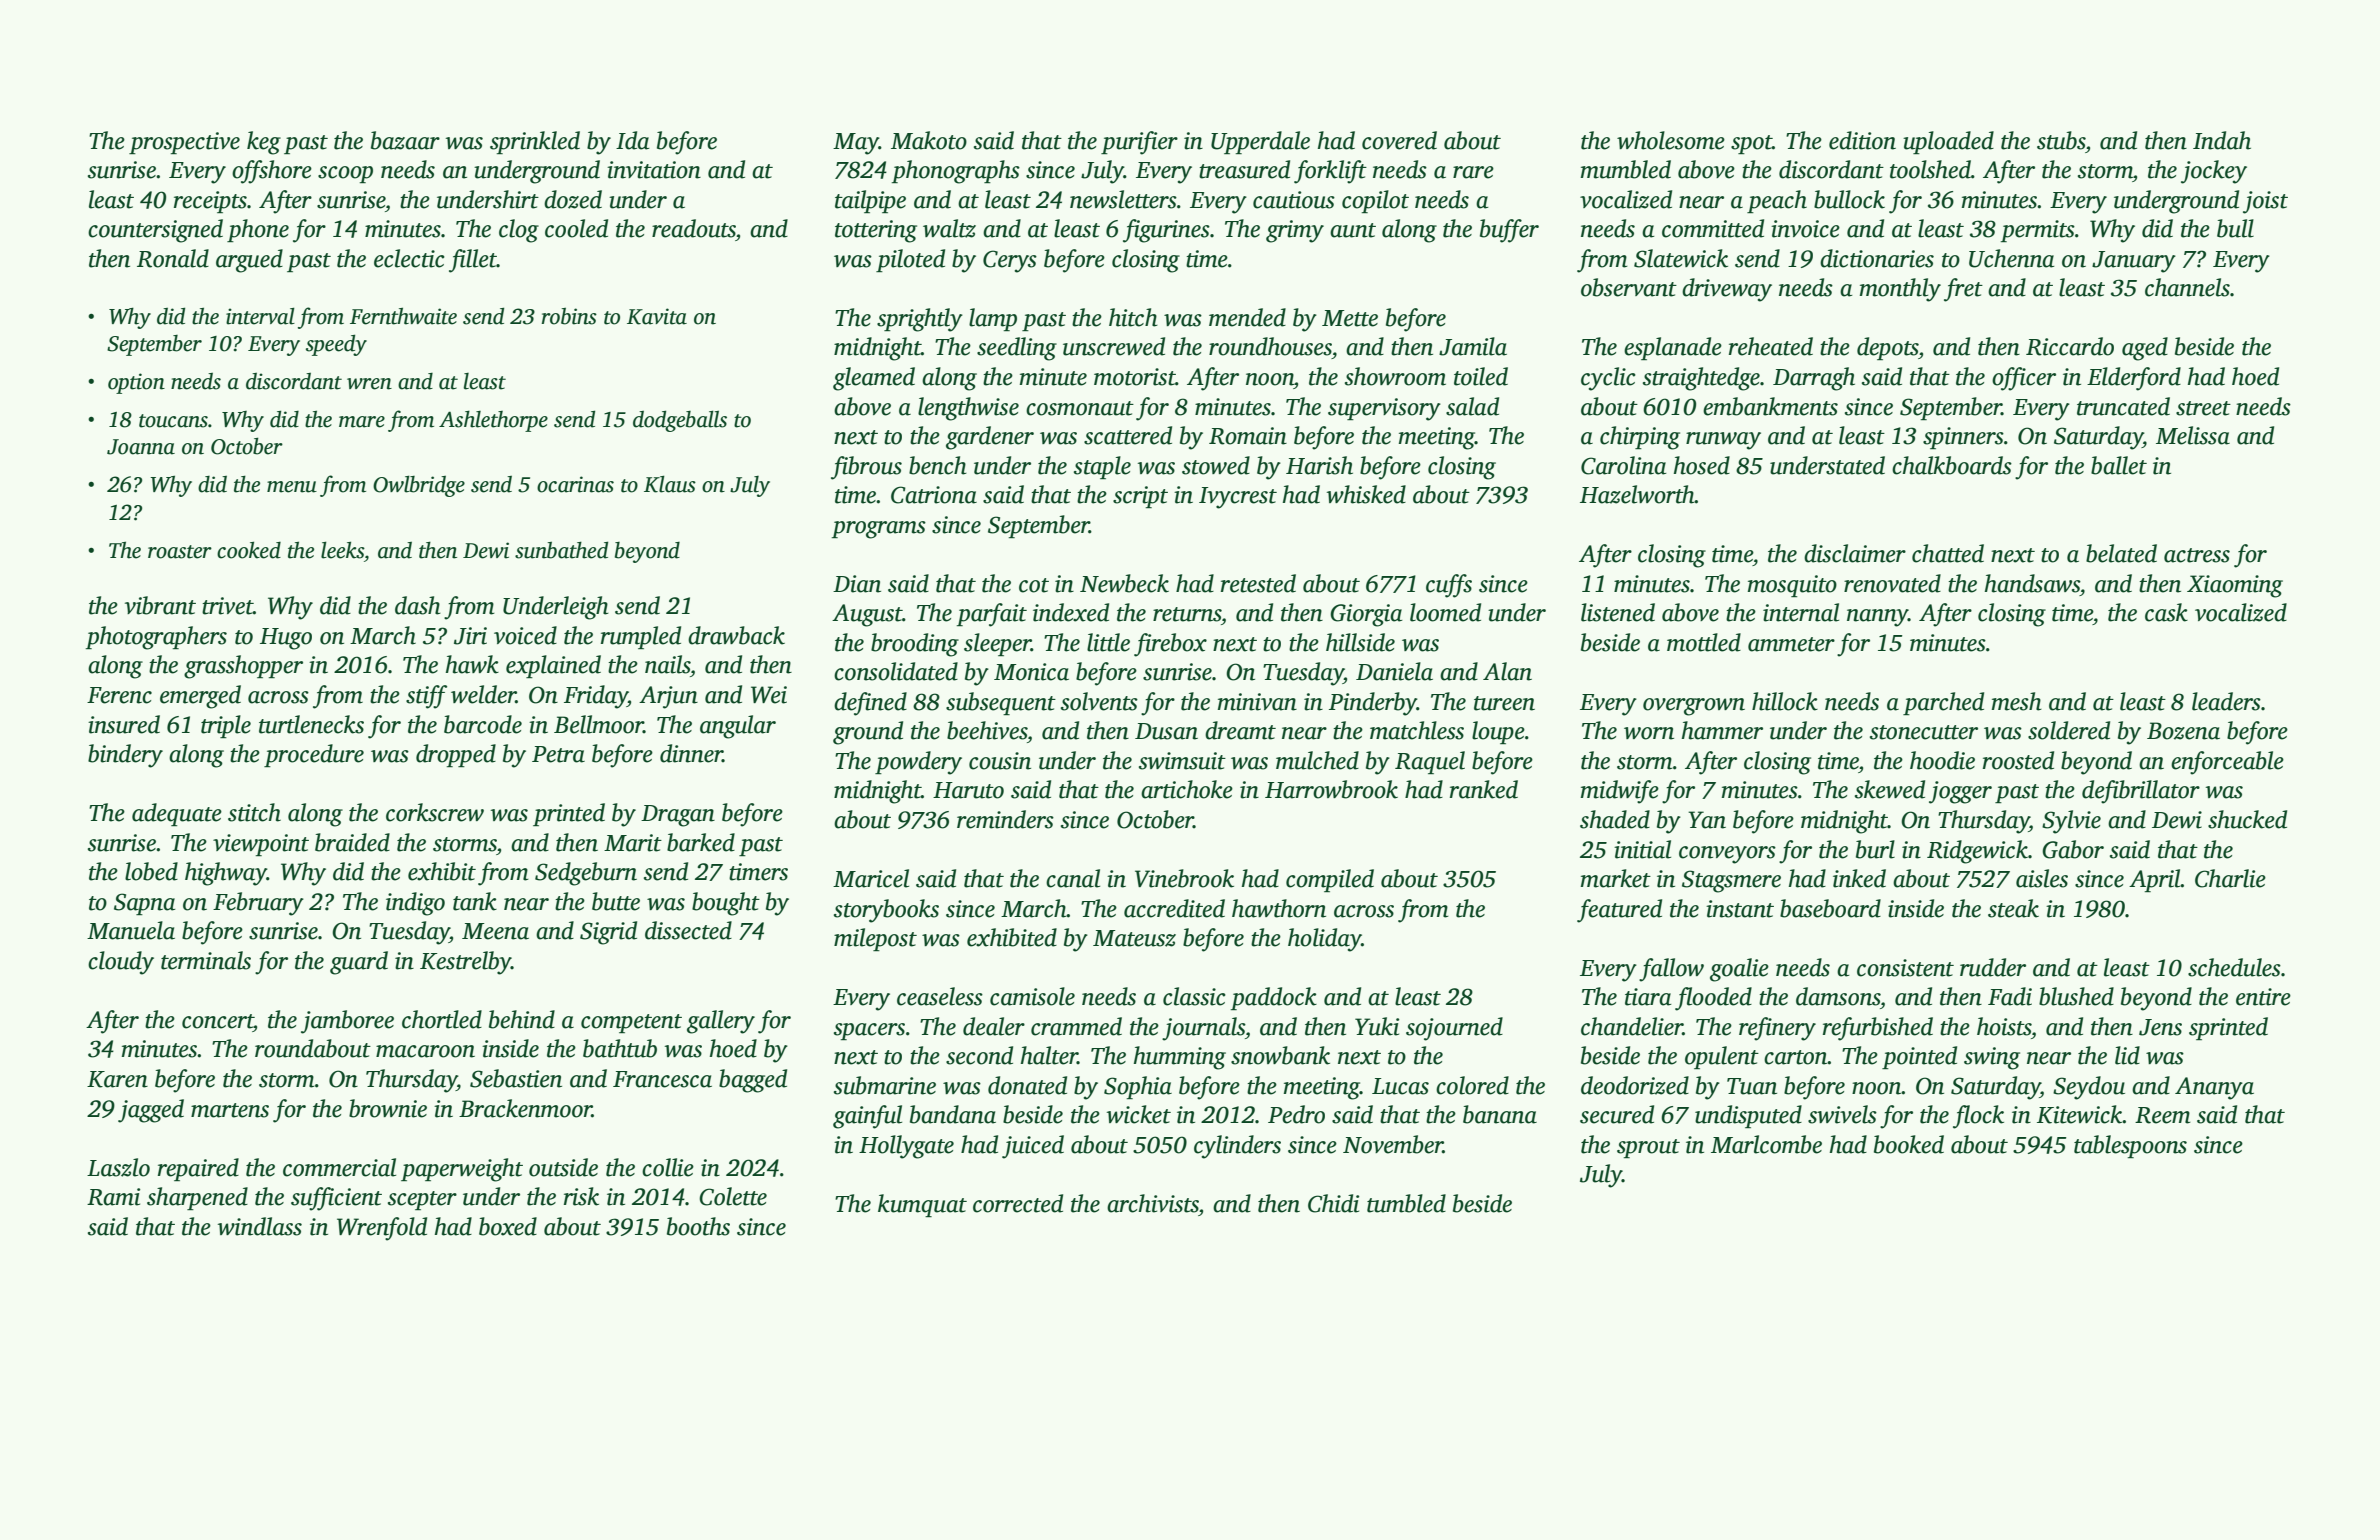 The height and width of the image is (1540, 2380). What do you see at coordinates (1394, 671) in the image?
I see `Daniela` at bounding box center [1394, 671].
